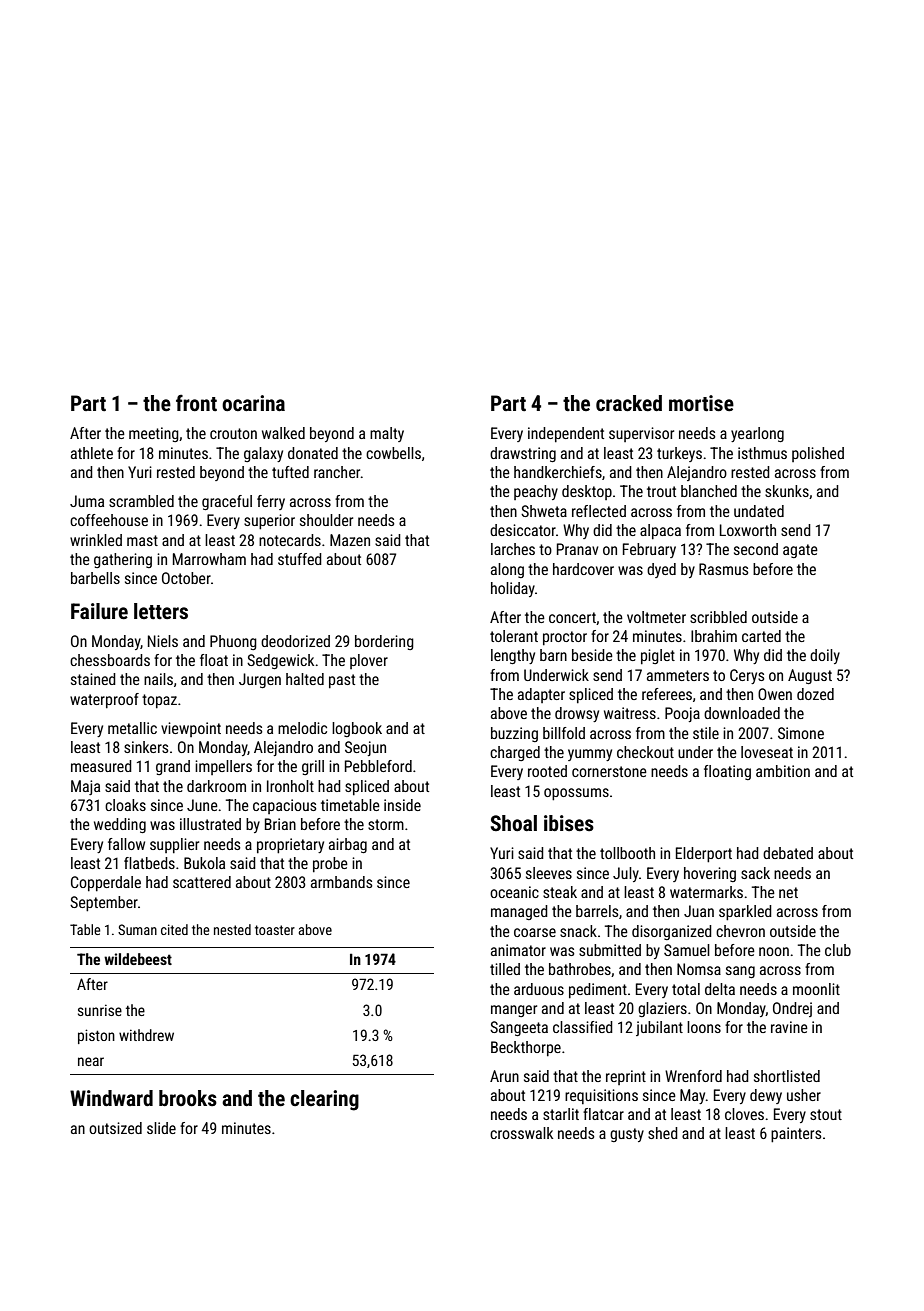 Image resolution: width=924 pixels, height=1311 pixels. Describe the element at coordinates (324, 1100) in the screenshot. I see `clearing` at that location.
